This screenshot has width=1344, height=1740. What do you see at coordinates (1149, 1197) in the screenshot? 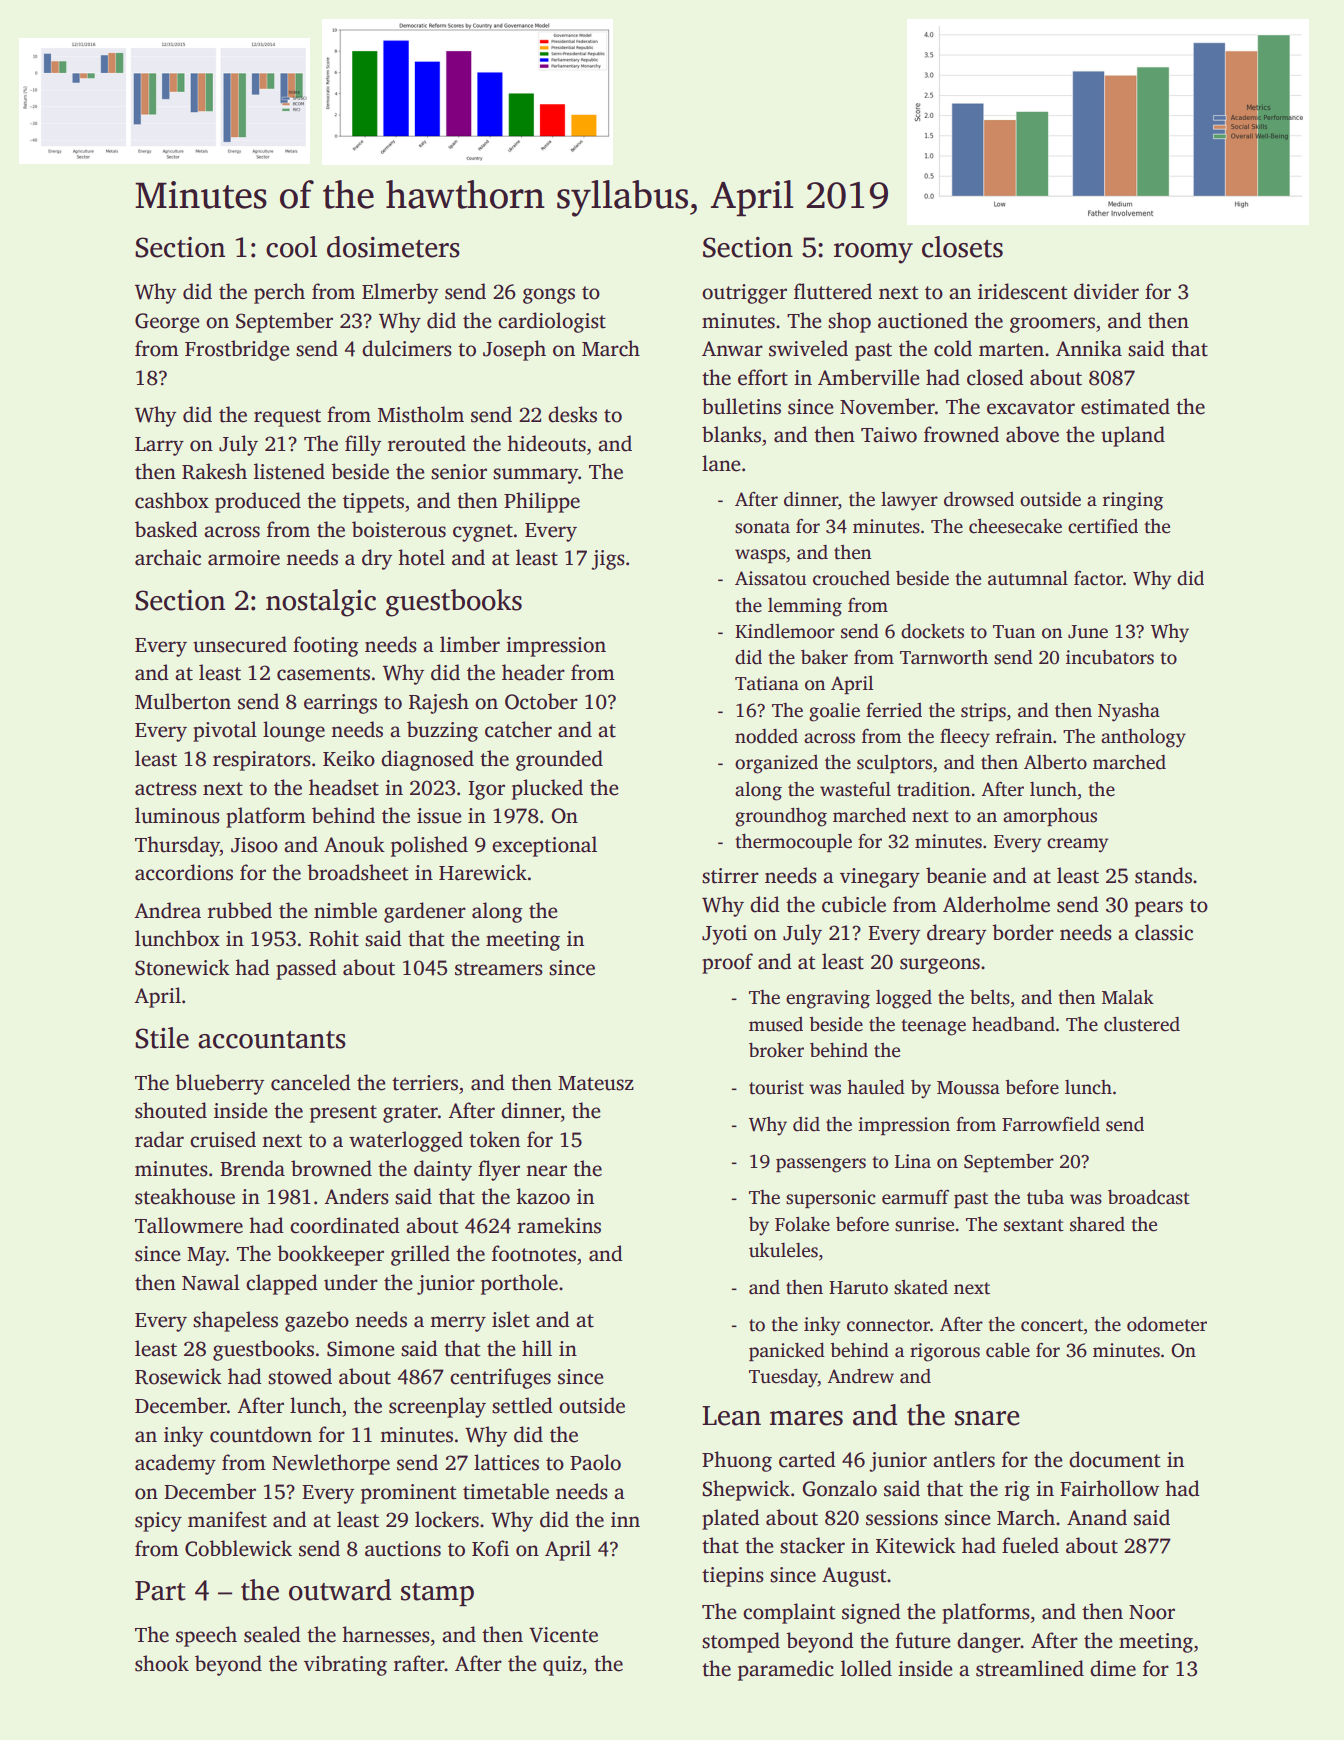
I see `broadcast` at bounding box center [1149, 1197].
